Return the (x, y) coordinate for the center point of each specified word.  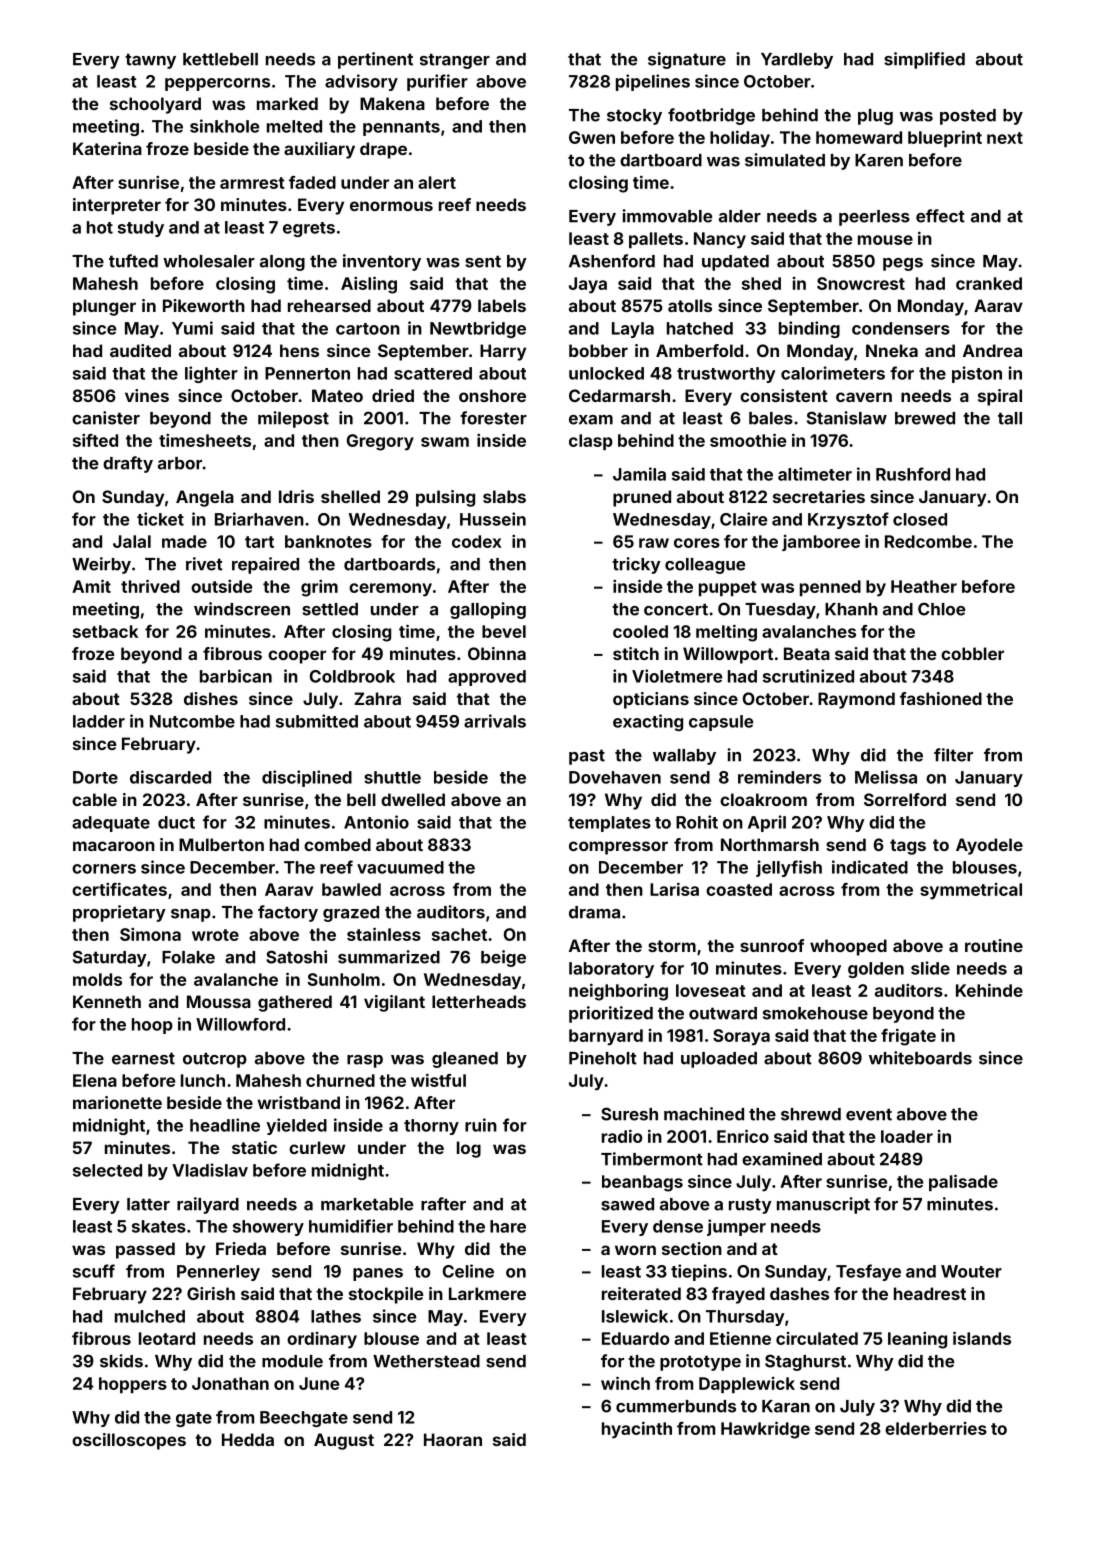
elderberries (936, 1428)
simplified (924, 60)
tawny (150, 61)
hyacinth (637, 1430)
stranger (455, 61)
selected (107, 1170)
